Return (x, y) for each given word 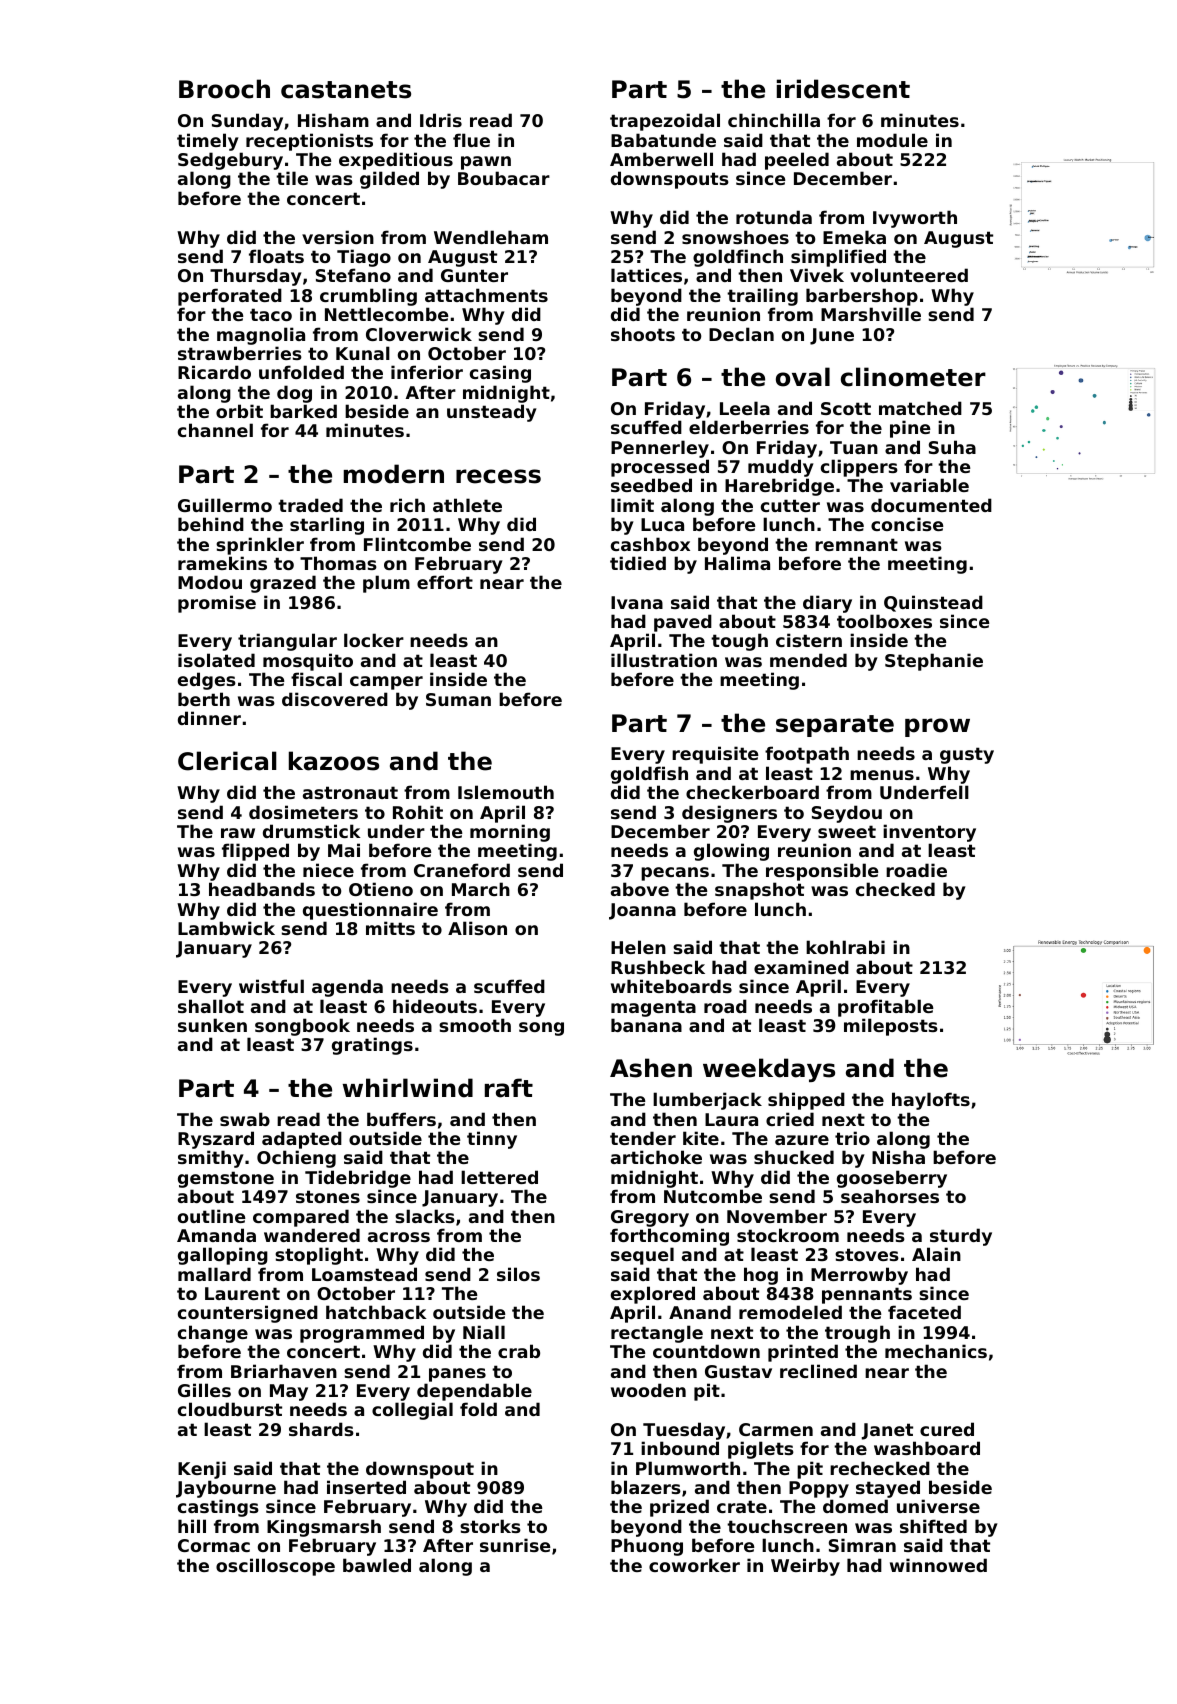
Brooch (224, 89)
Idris (441, 120)
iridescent (843, 89)
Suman (458, 699)
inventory (929, 833)
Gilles (204, 1390)
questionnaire (370, 911)
